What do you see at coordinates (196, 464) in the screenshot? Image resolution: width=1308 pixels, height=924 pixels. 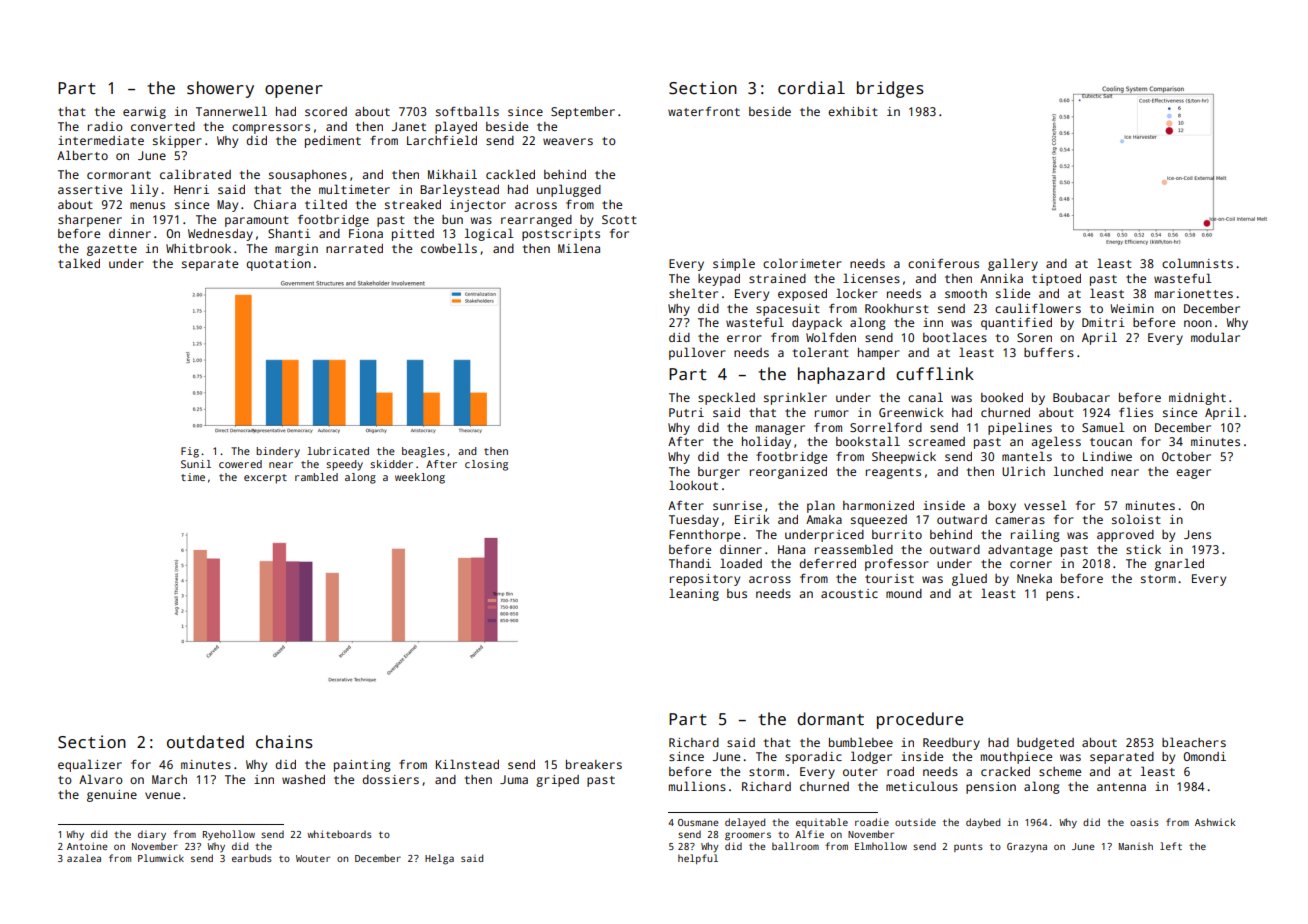 I see `Sunil` at bounding box center [196, 464].
